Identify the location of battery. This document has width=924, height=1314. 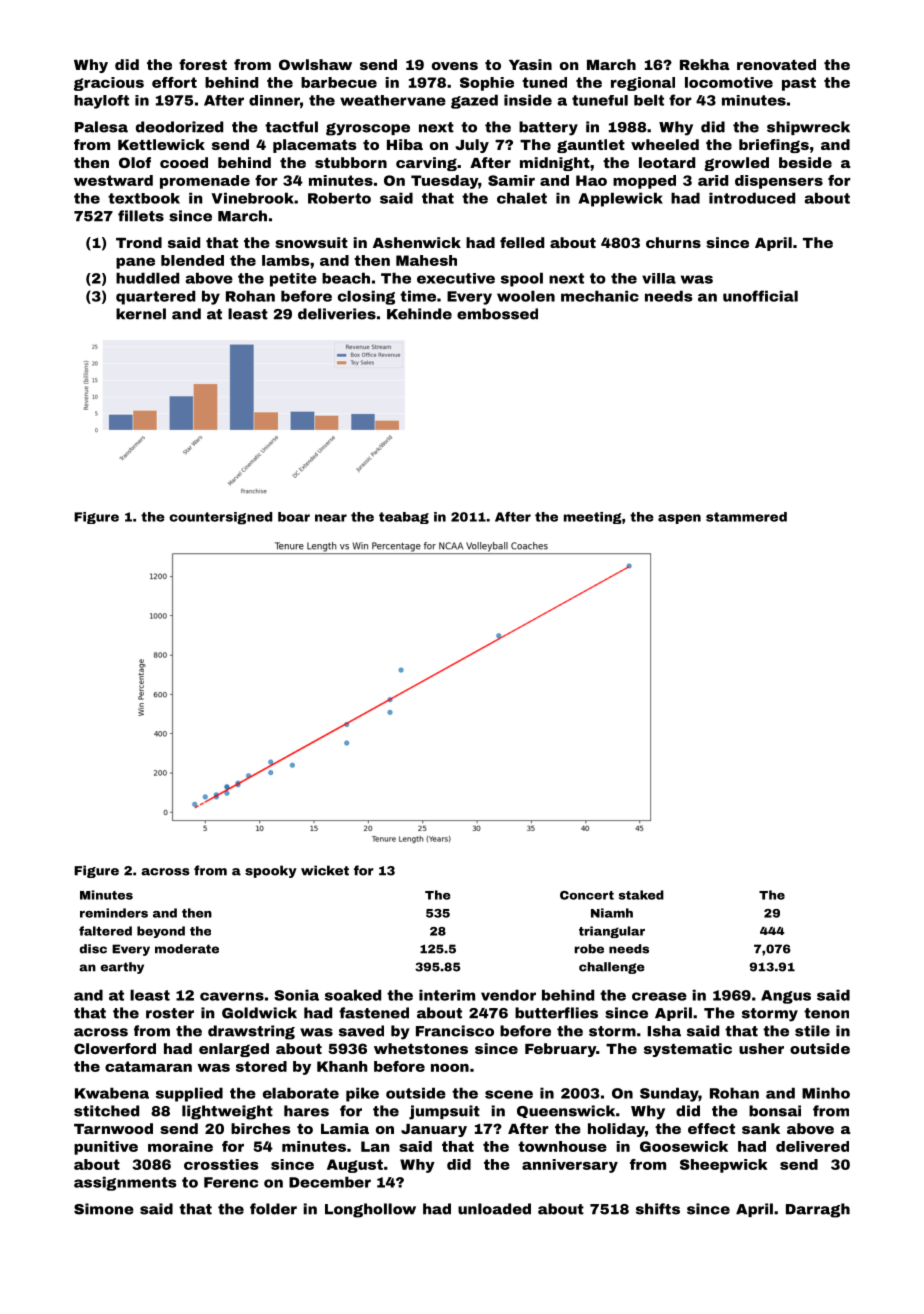
(548, 128).
